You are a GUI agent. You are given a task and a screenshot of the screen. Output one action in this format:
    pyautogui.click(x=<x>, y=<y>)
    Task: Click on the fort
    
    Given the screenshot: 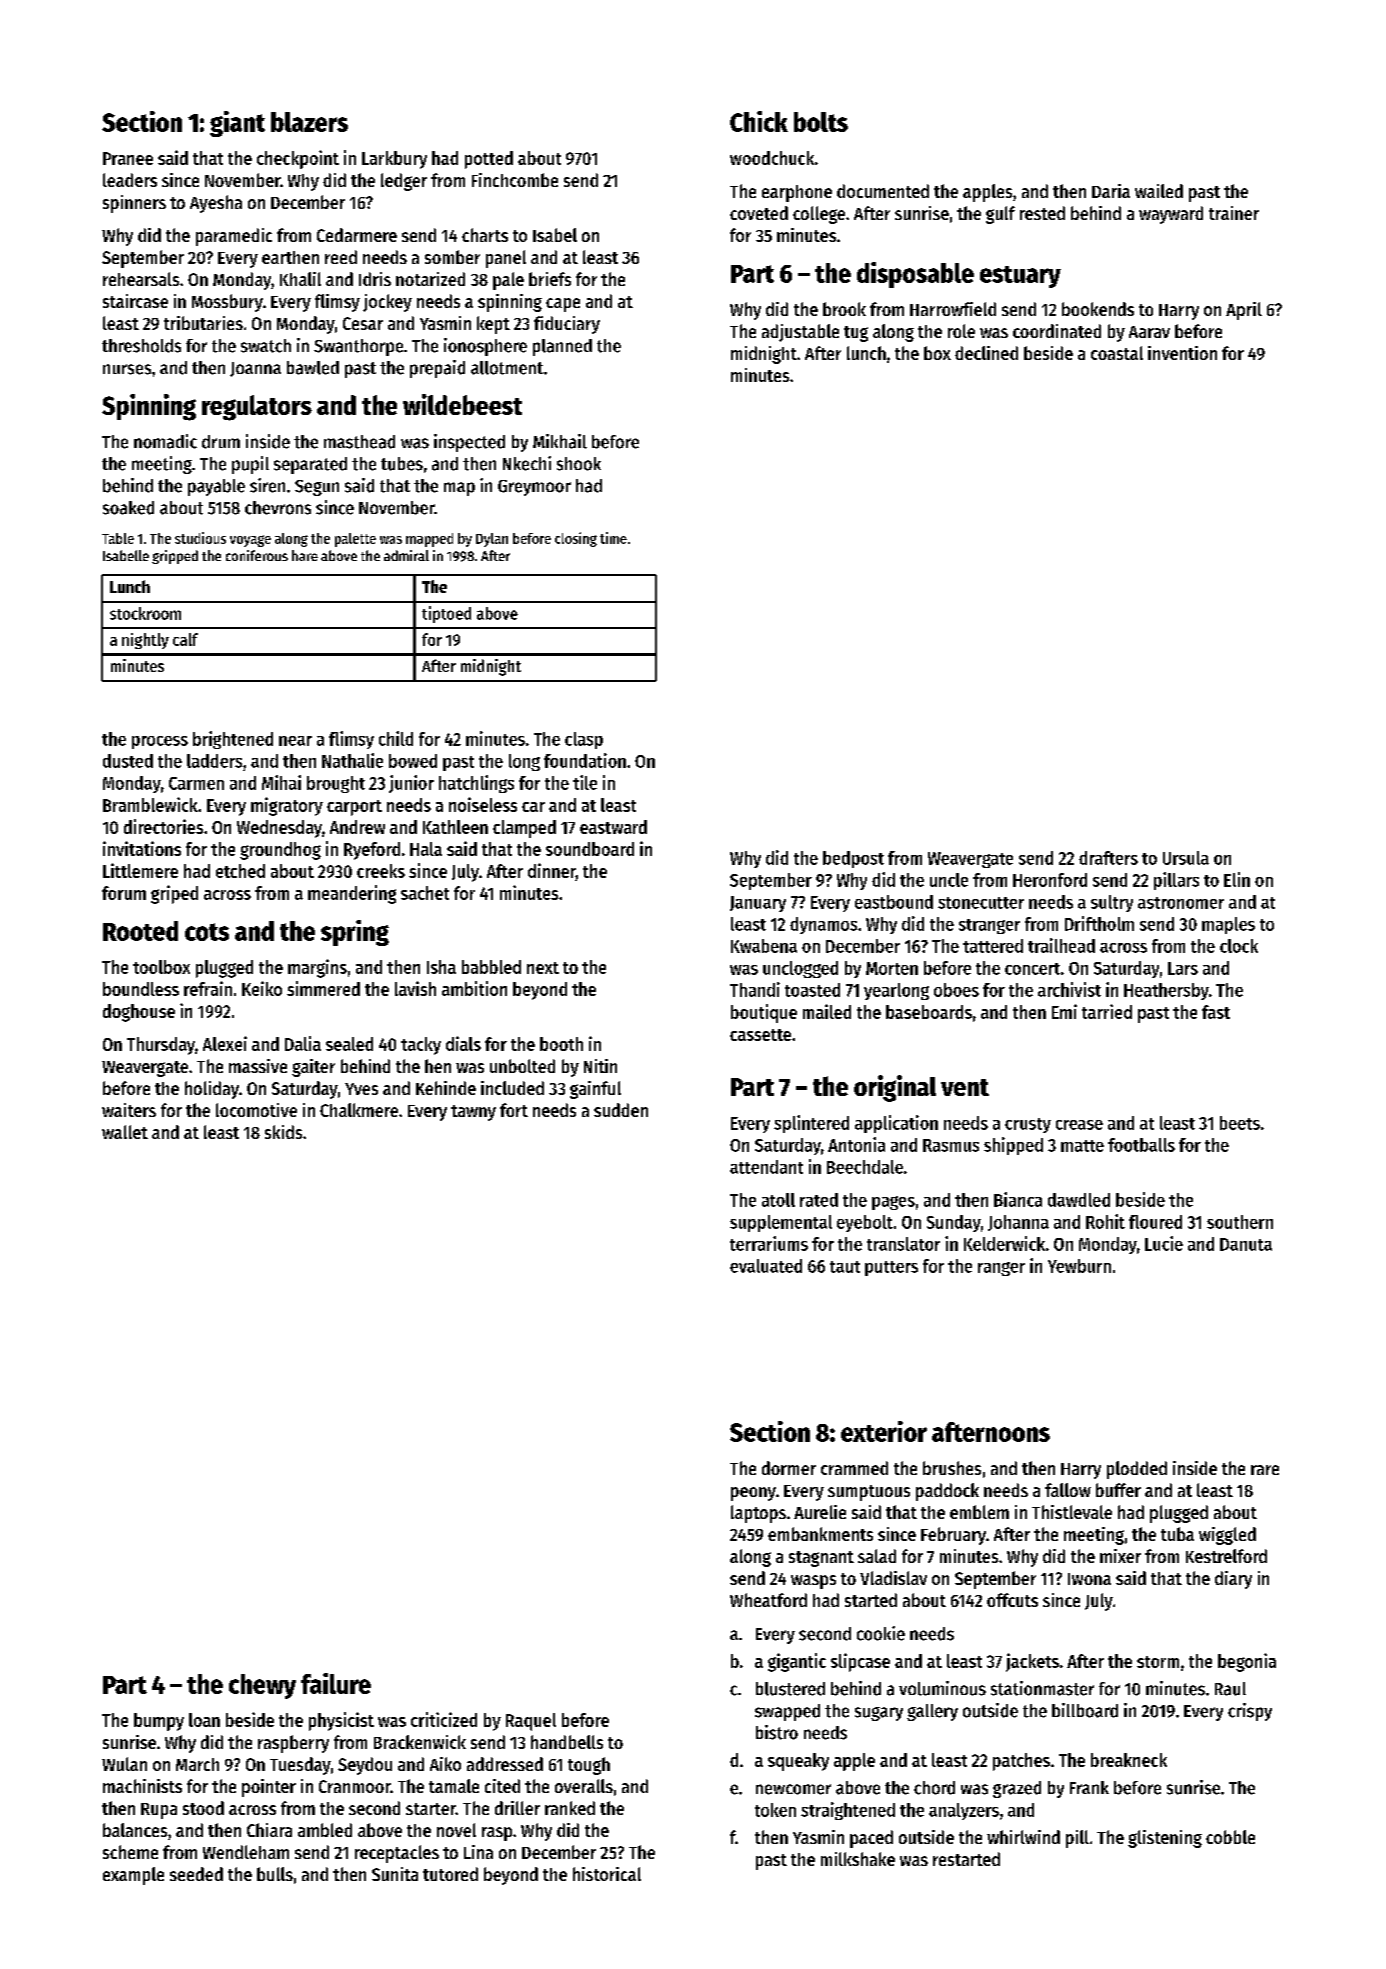 What is the action you would take?
    pyautogui.click(x=514, y=1110)
